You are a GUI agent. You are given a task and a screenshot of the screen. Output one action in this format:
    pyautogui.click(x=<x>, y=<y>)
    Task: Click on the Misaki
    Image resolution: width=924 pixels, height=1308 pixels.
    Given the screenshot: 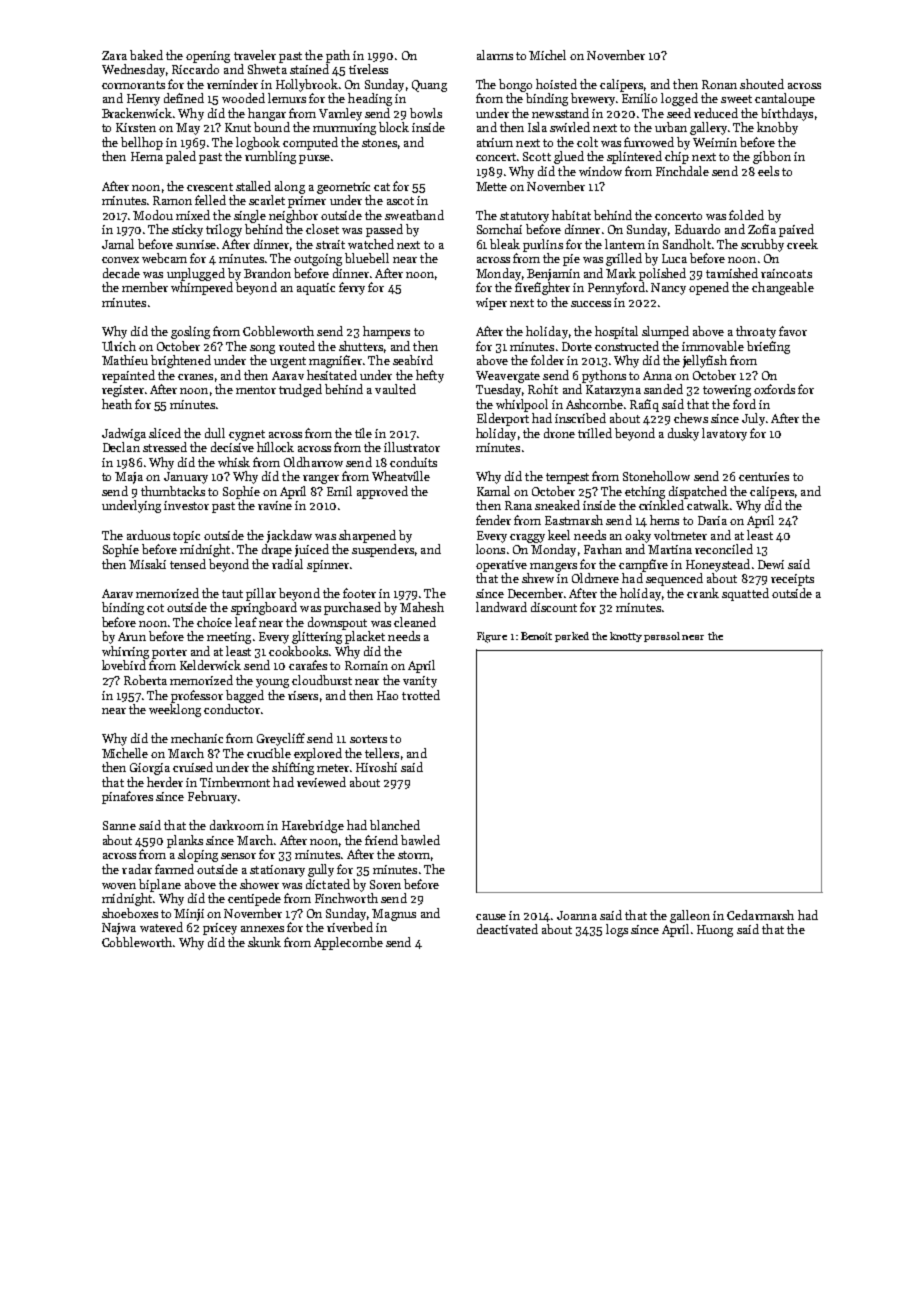 What is the action you would take?
    pyautogui.click(x=147, y=564)
